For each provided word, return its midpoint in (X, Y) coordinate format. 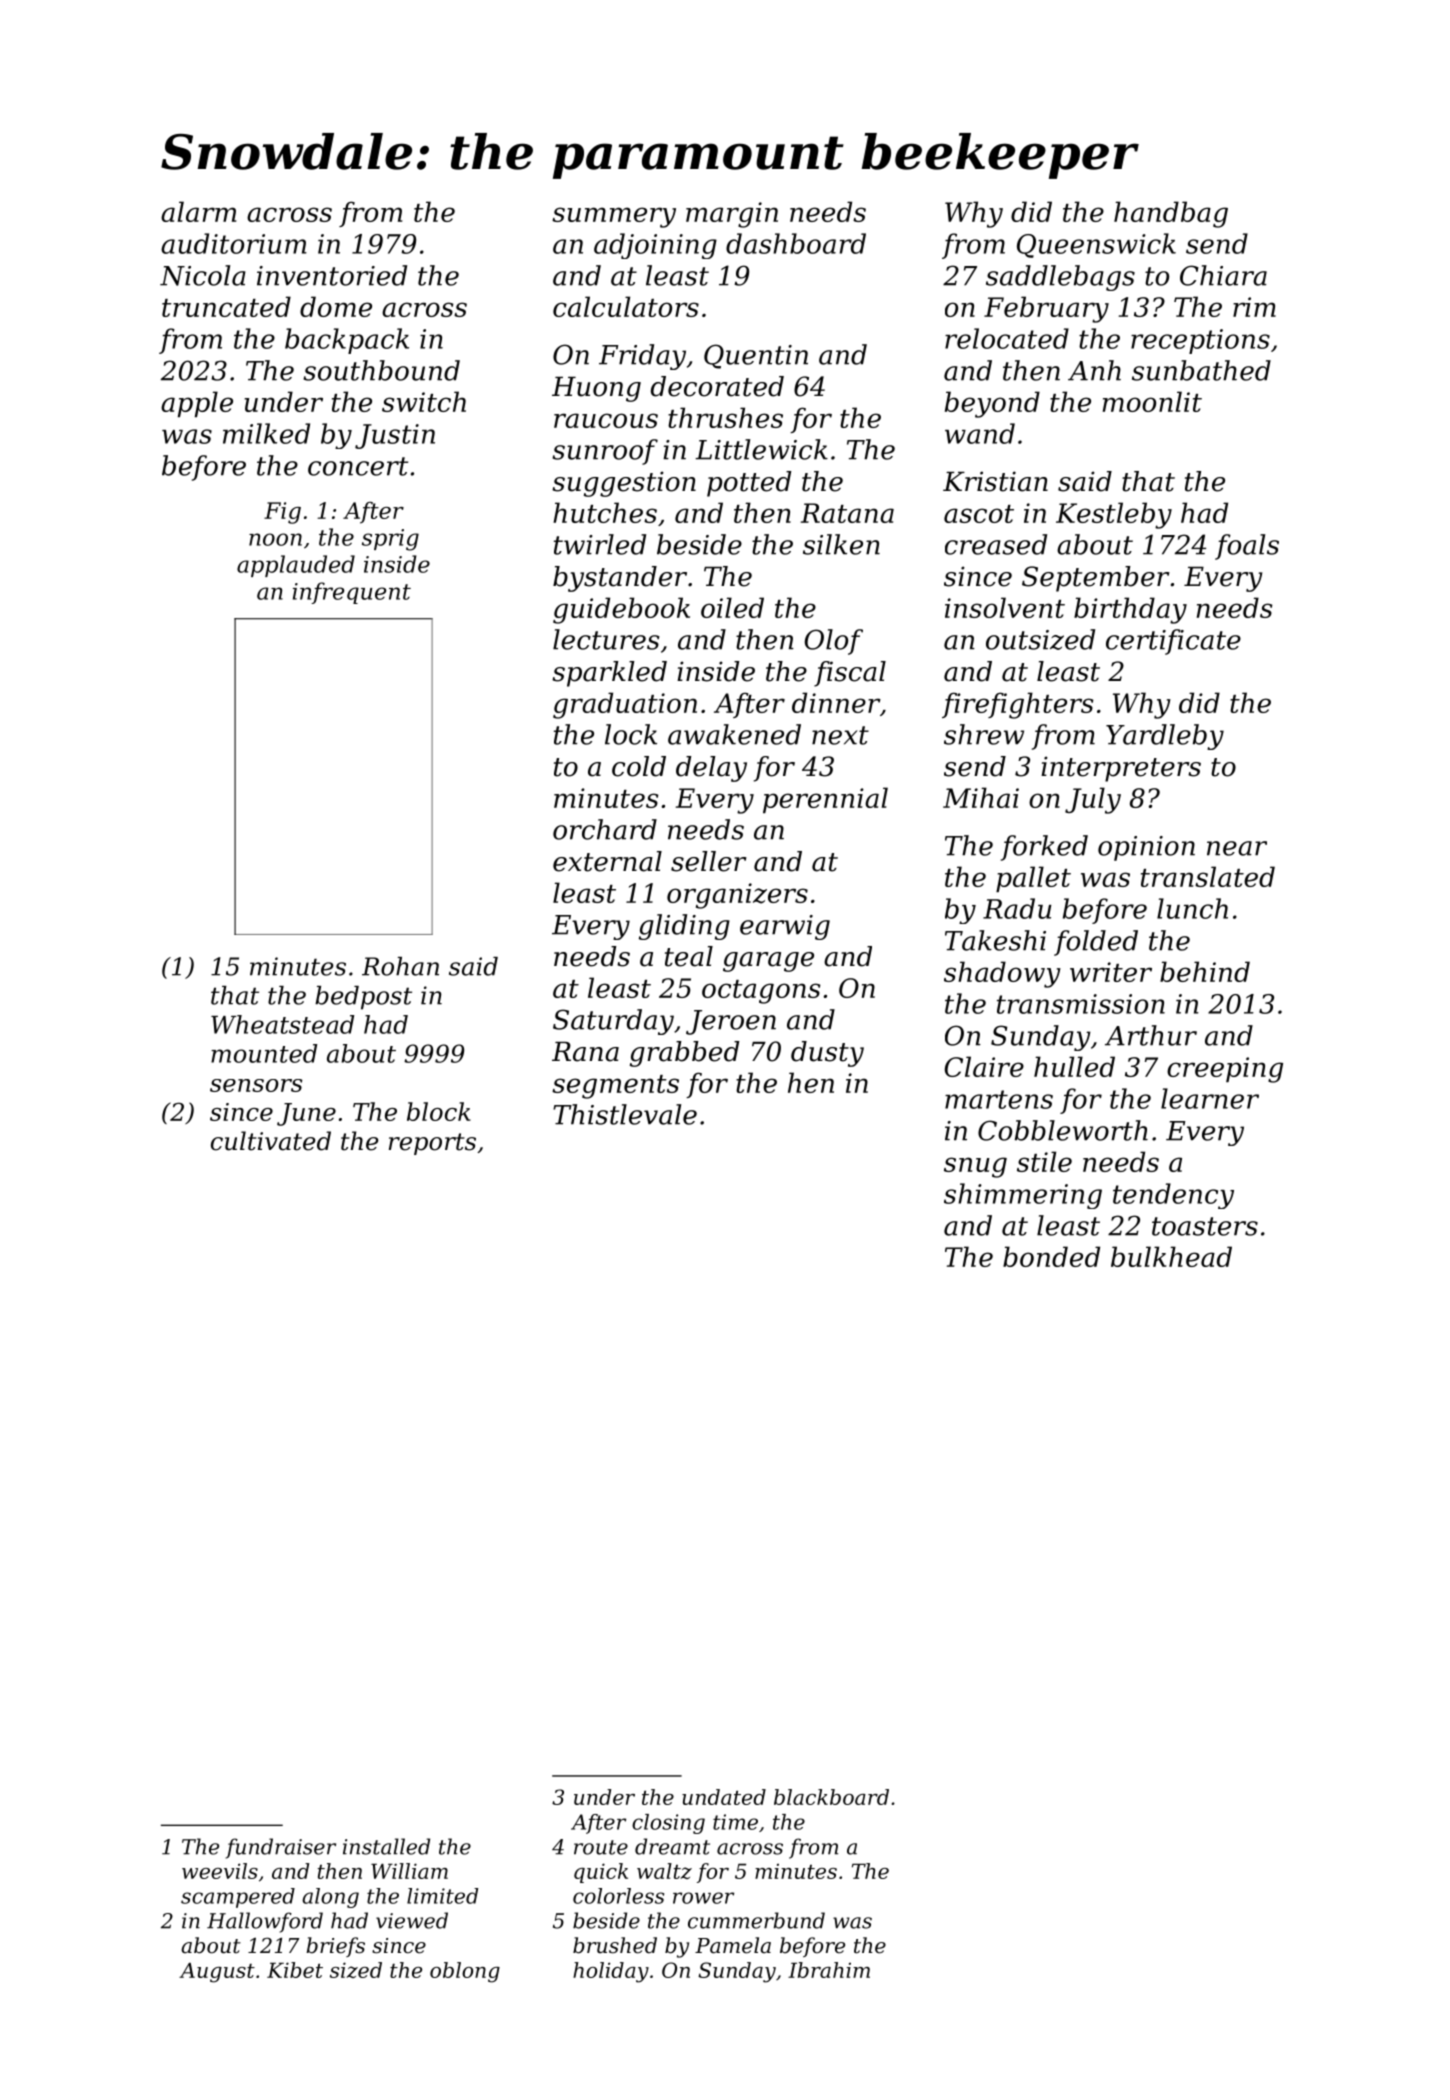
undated (724, 1797)
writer (1111, 972)
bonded (1051, 1256)
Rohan (400, 966)
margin (732, 215)
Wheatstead (282, 1024)
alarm (198, 211)
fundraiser (281, 1848)
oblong (465, 1972)
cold (639, 766)
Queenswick (1096, 245)
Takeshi (995, 940)
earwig (785, 927)
